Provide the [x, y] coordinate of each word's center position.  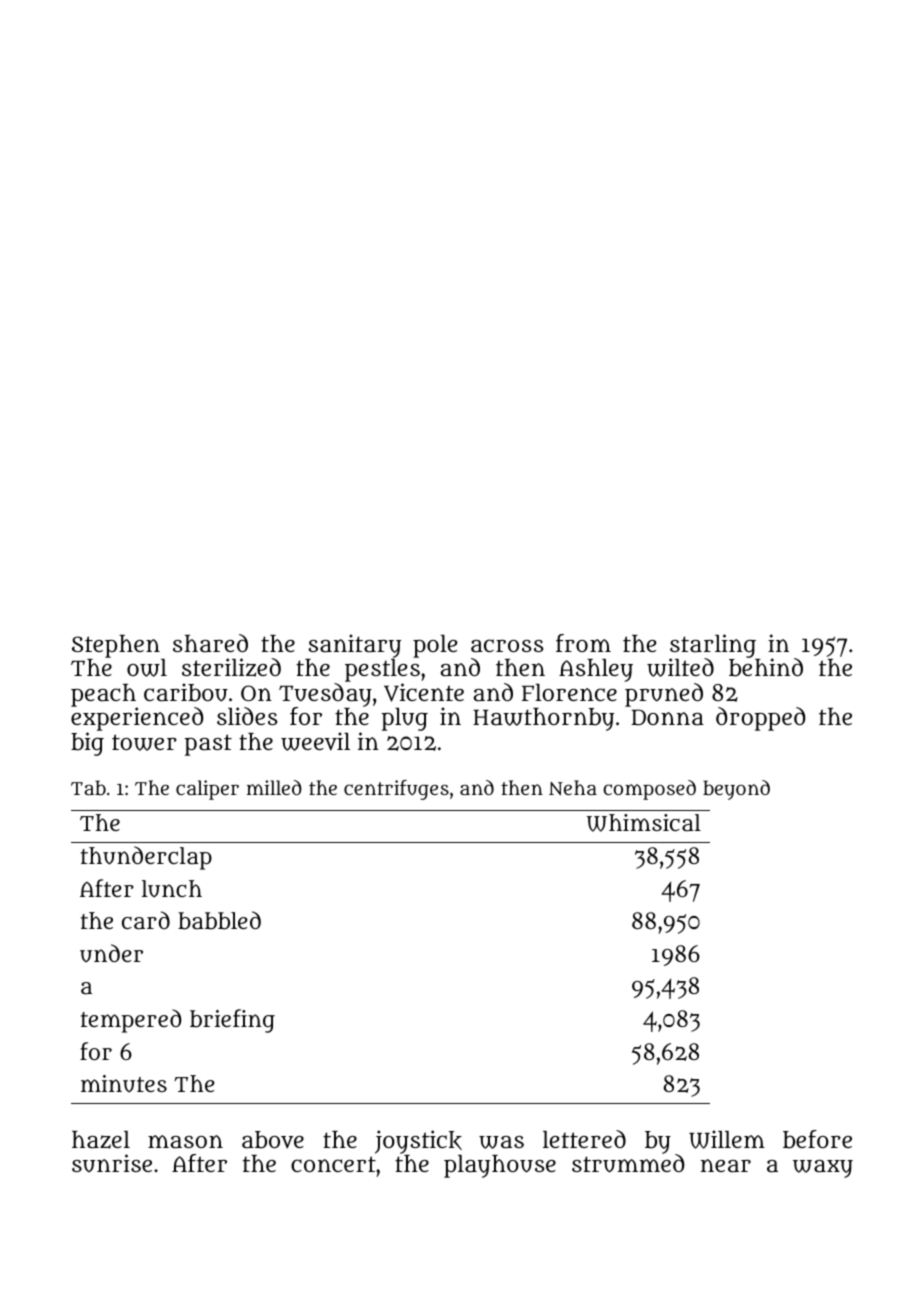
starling [713, 646]
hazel [101, 1140]
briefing [232, 1021]
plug [404, 719]
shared [210, 643]
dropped [760, 719]
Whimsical [644, 823]
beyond [736, 790]
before [817, 1139]
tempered [131, 1021]
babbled [219, 920]
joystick [418, 1142]
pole [435, 646]
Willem [727, 1139]
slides [247, 716]
